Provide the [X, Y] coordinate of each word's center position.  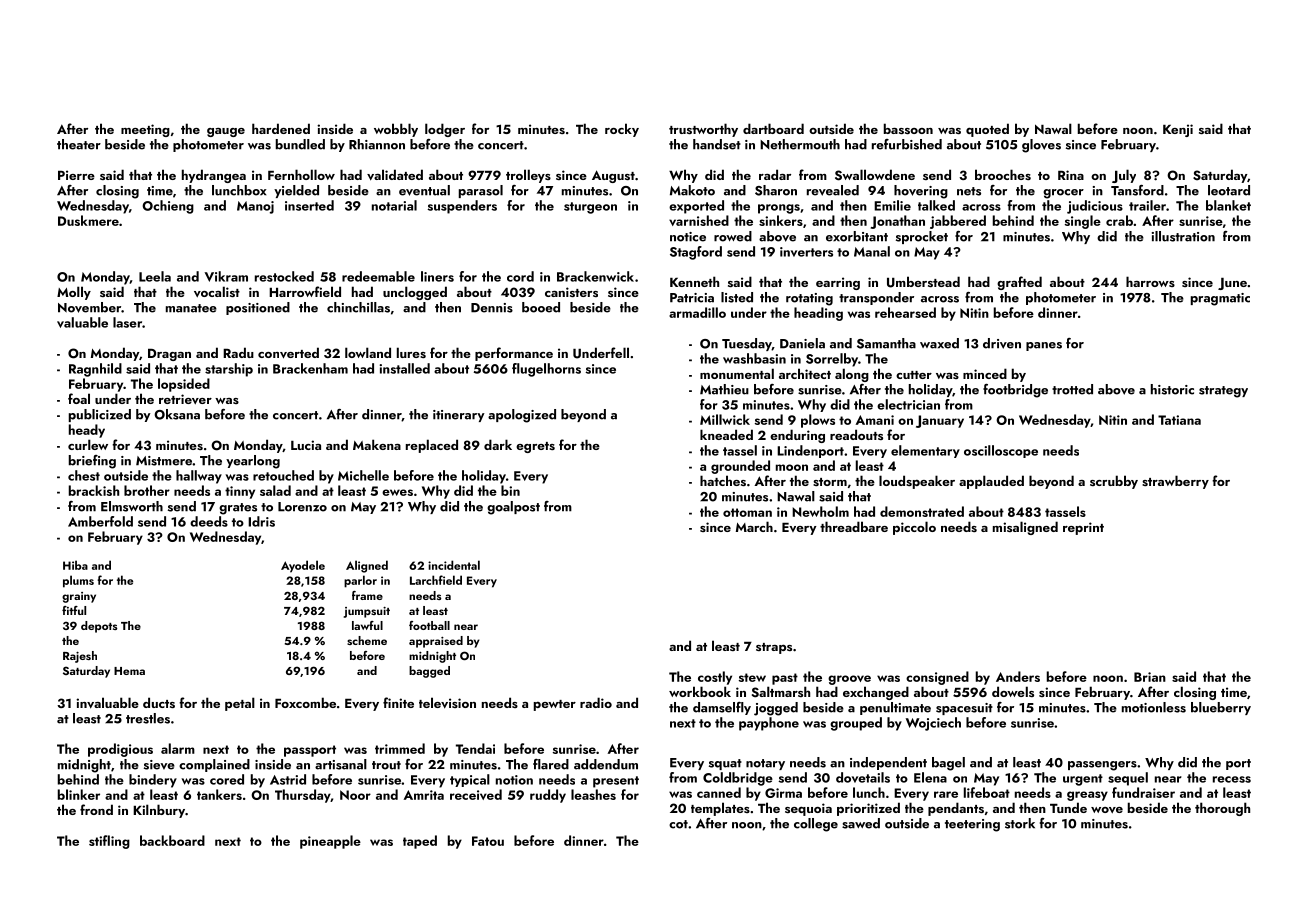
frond [96, 809]
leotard [1229, 190]
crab [1119, 220]
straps [774, 648]
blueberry [1221, 708]
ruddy [548, 796]
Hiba [75, 565]
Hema [129, 671]
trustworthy [703, 130]
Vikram [226, 276]
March [754, 526]
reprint [1083, 528]
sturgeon [590, 208]
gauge [226, 132]
